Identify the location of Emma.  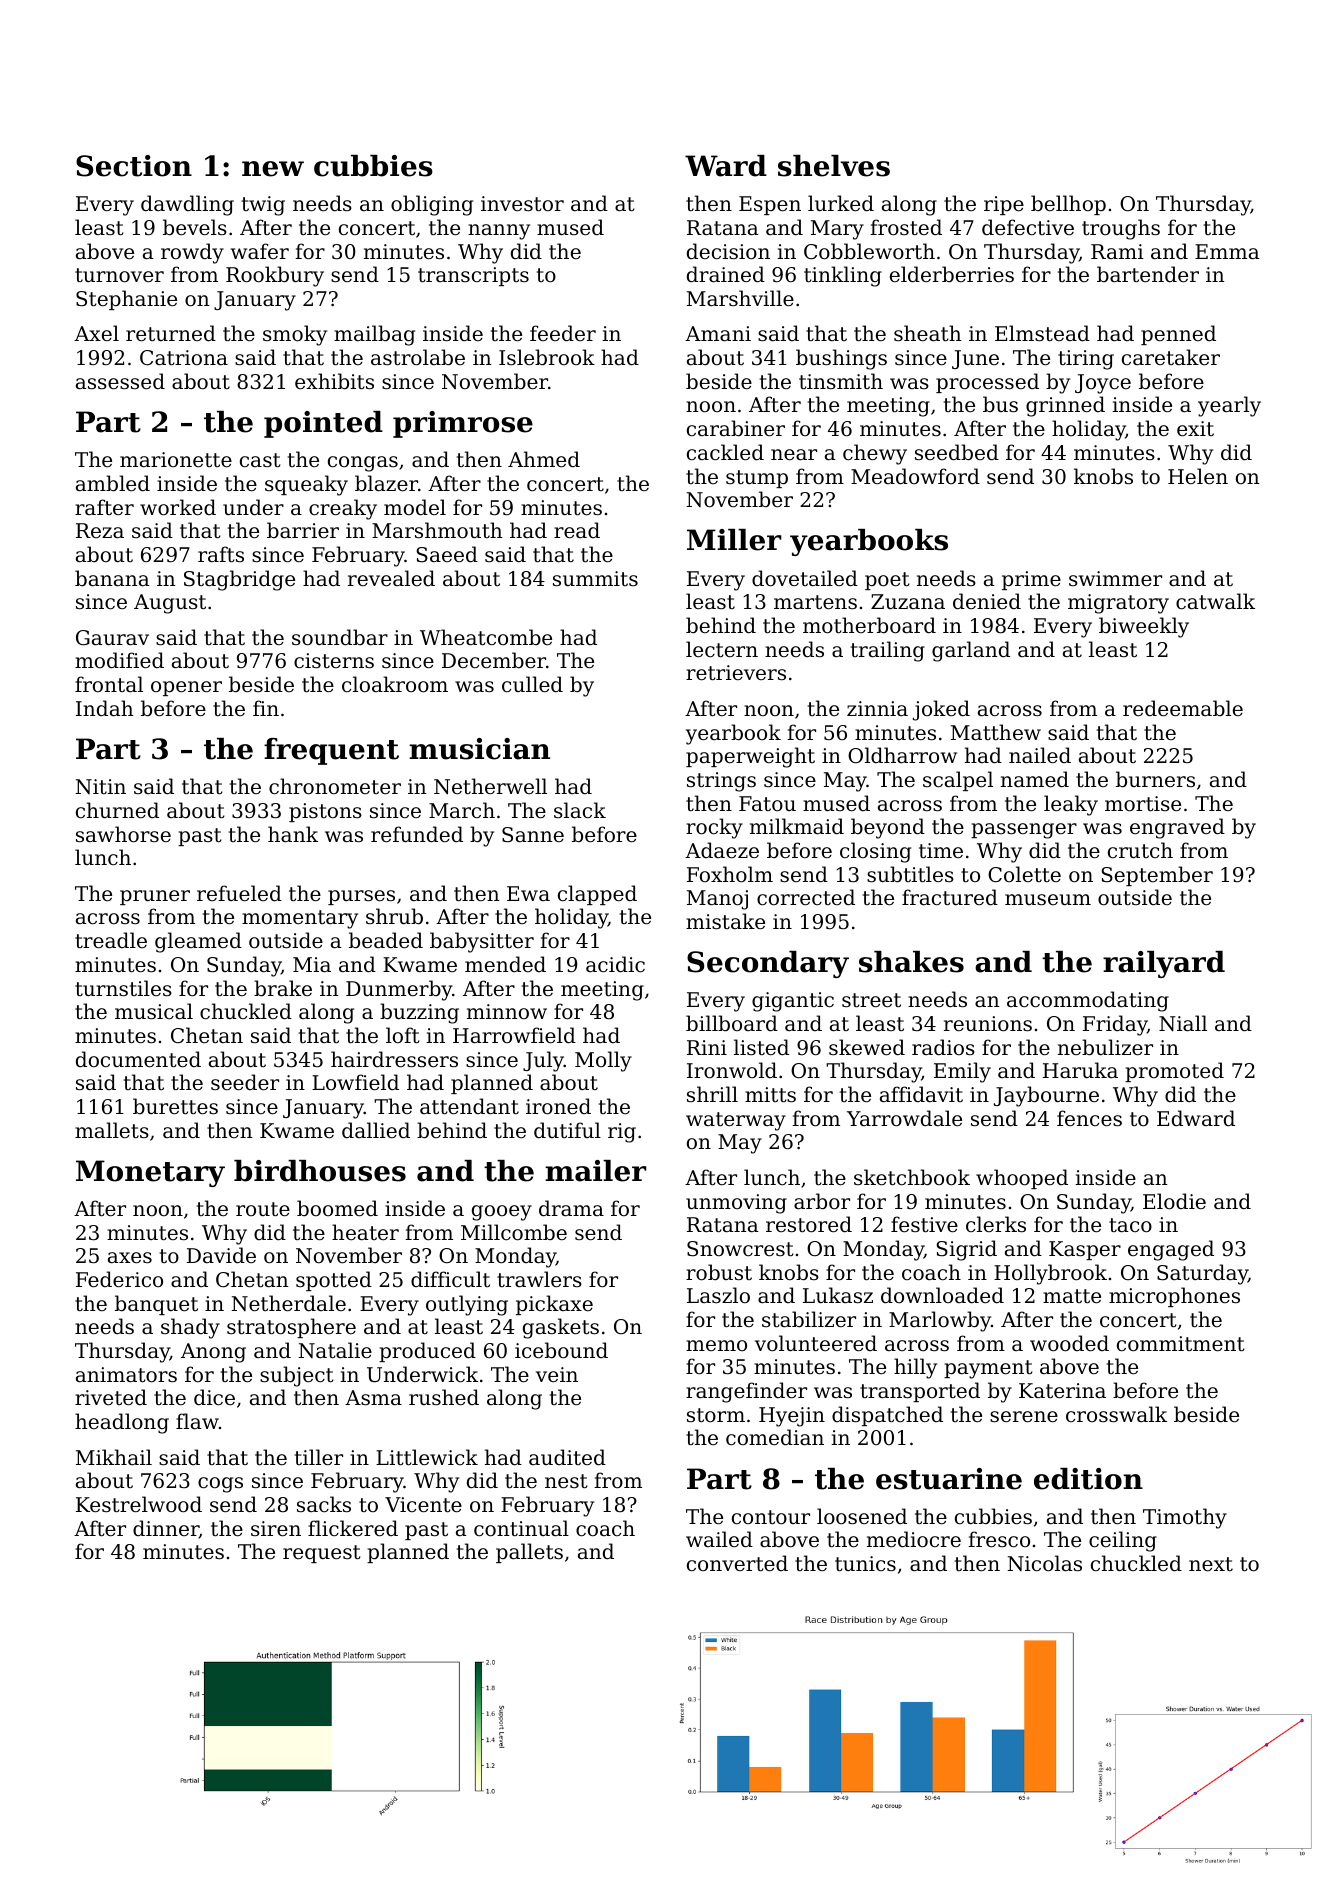
(1227, 252).
